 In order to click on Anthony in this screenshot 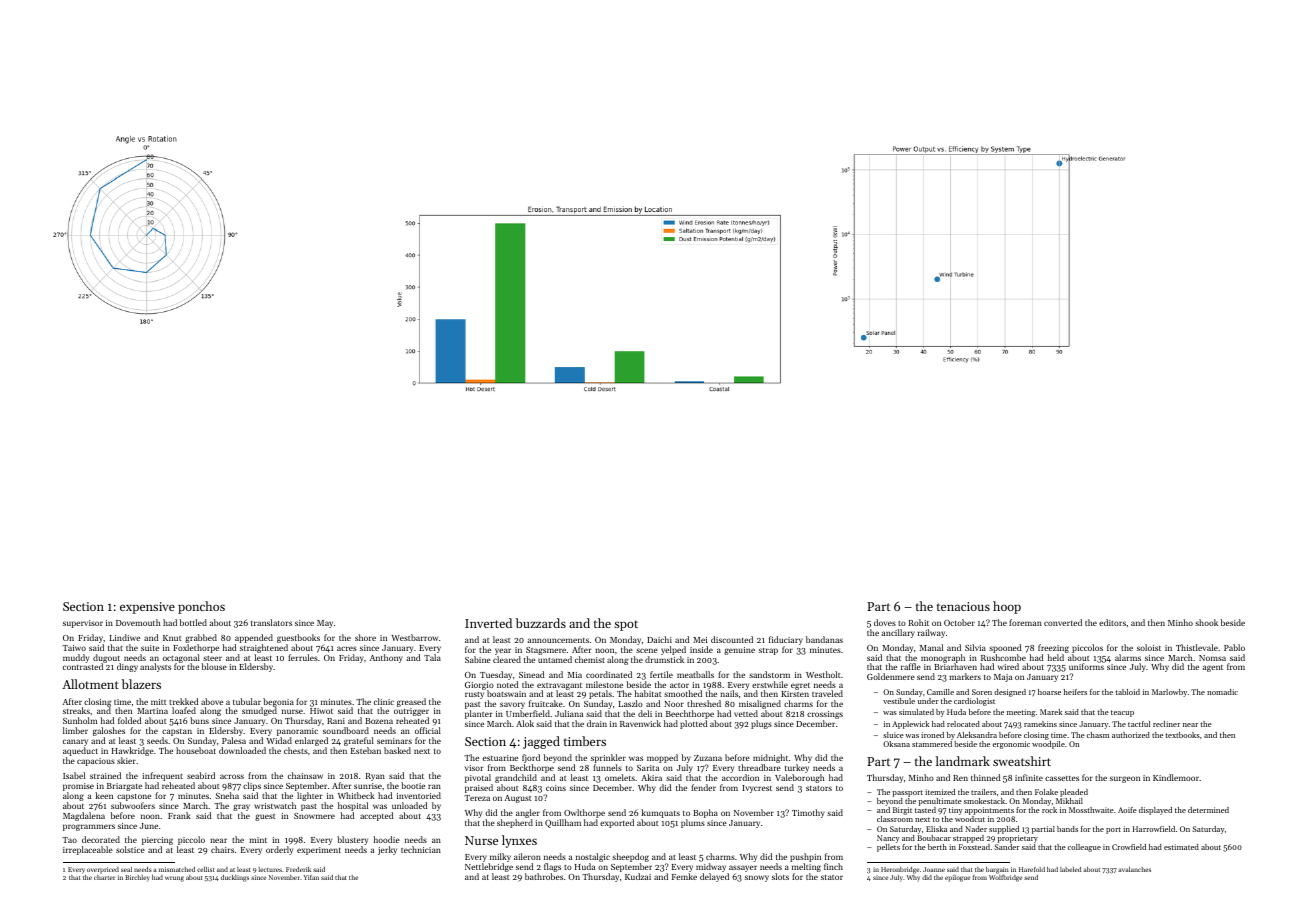, I will do `click(386, 658)`.
